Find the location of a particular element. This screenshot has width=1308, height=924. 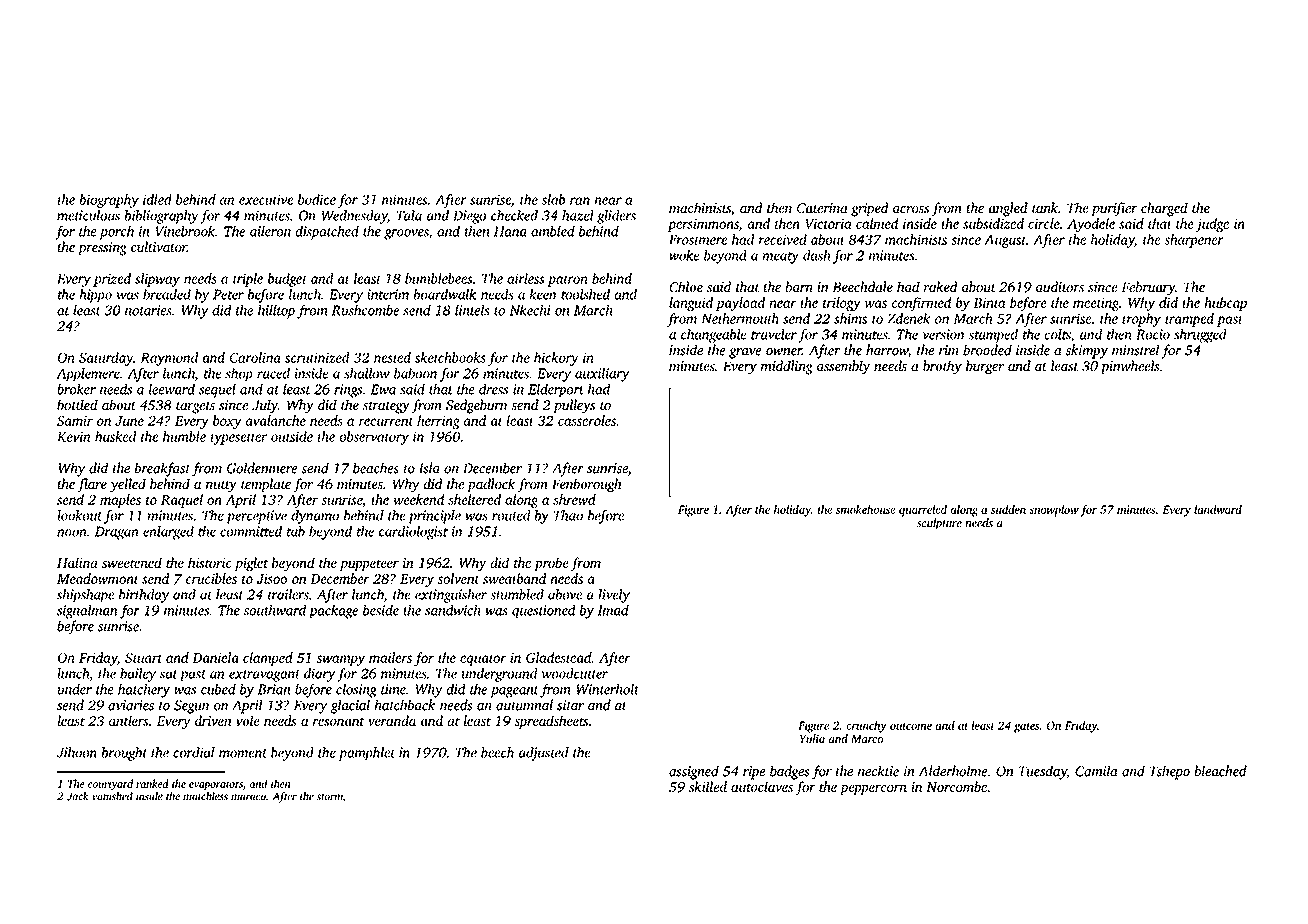

Tshepo is located at coordinates (1170, 772).
